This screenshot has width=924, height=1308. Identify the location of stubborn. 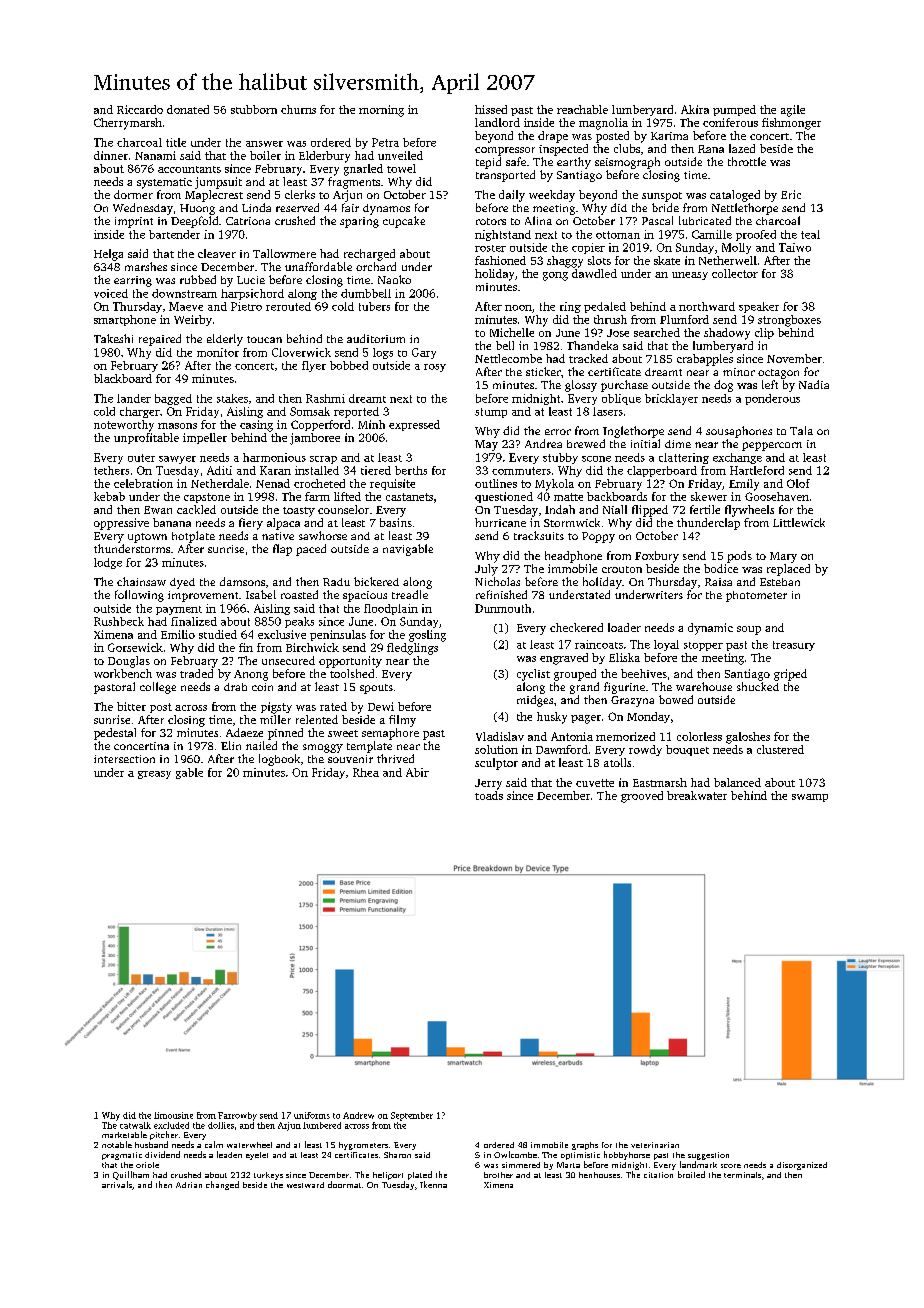
(254, 109).
